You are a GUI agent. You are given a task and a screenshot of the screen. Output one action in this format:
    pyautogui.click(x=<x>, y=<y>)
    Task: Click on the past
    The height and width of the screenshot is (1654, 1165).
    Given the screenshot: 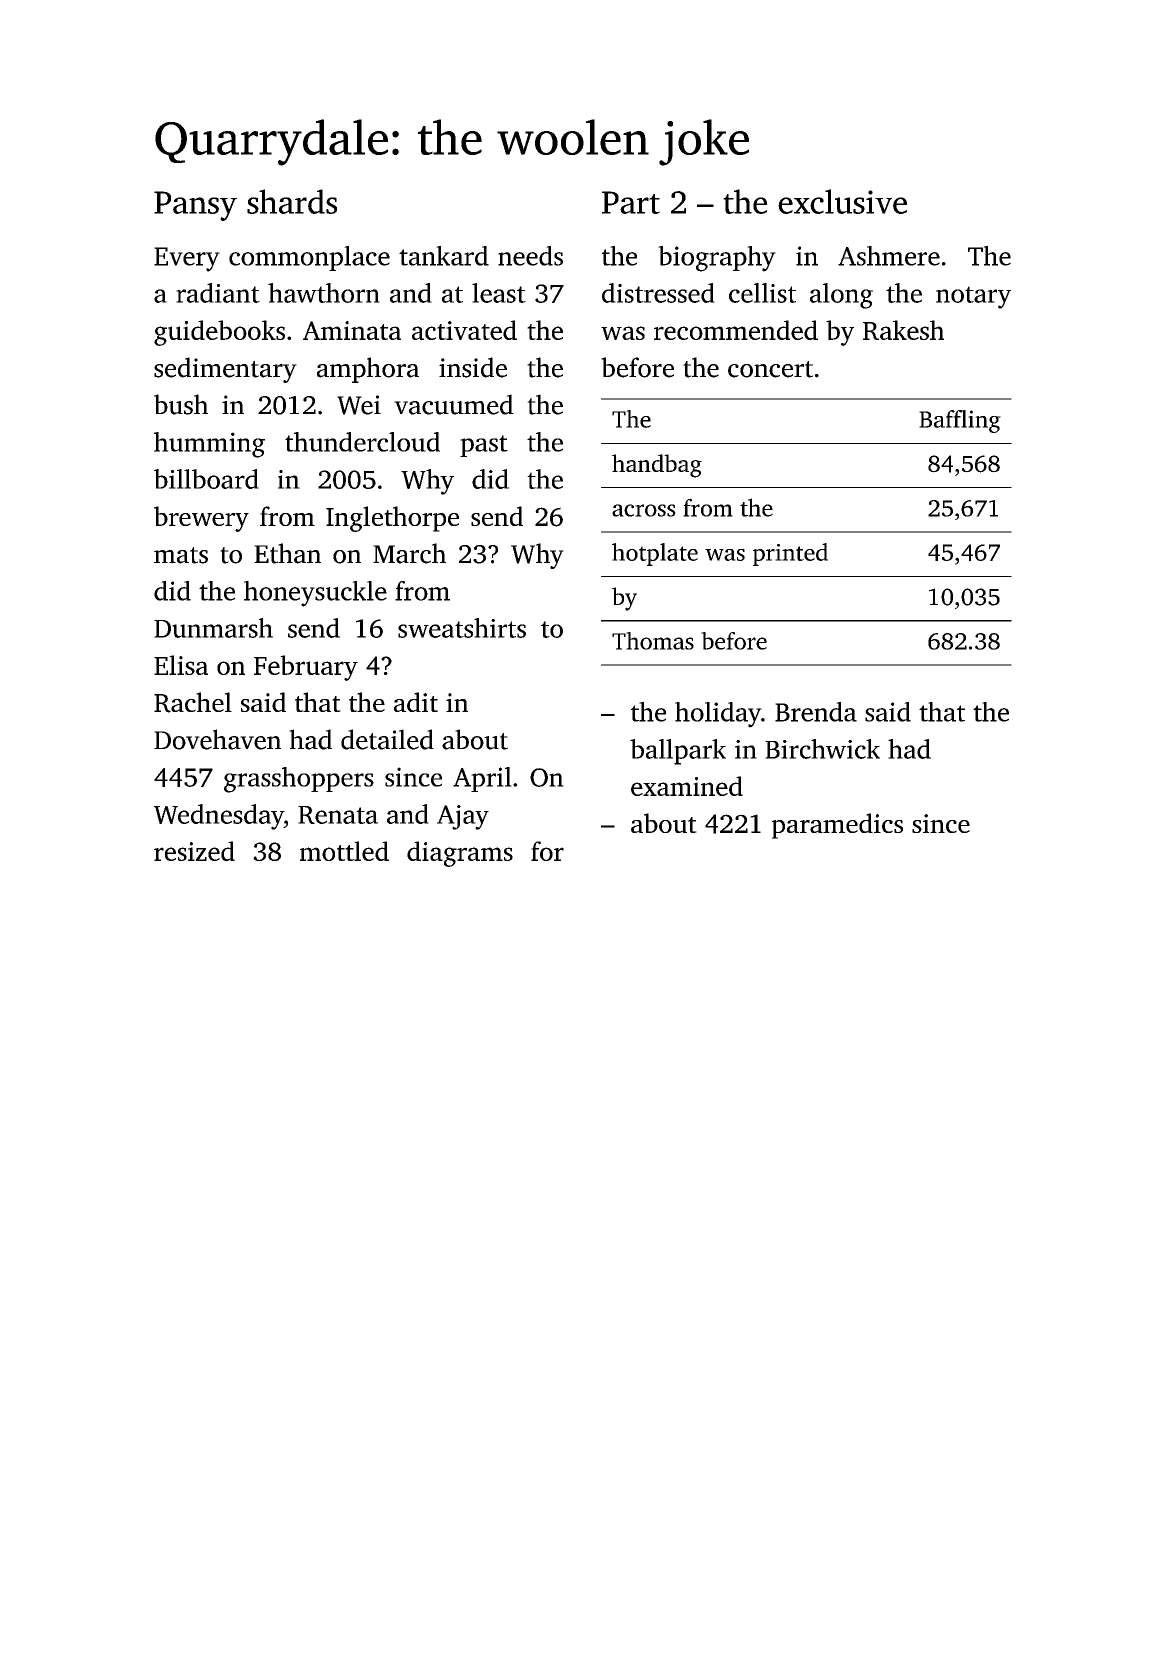 What is the action you would take?
    pyautogui.click(x=484, y=446)
